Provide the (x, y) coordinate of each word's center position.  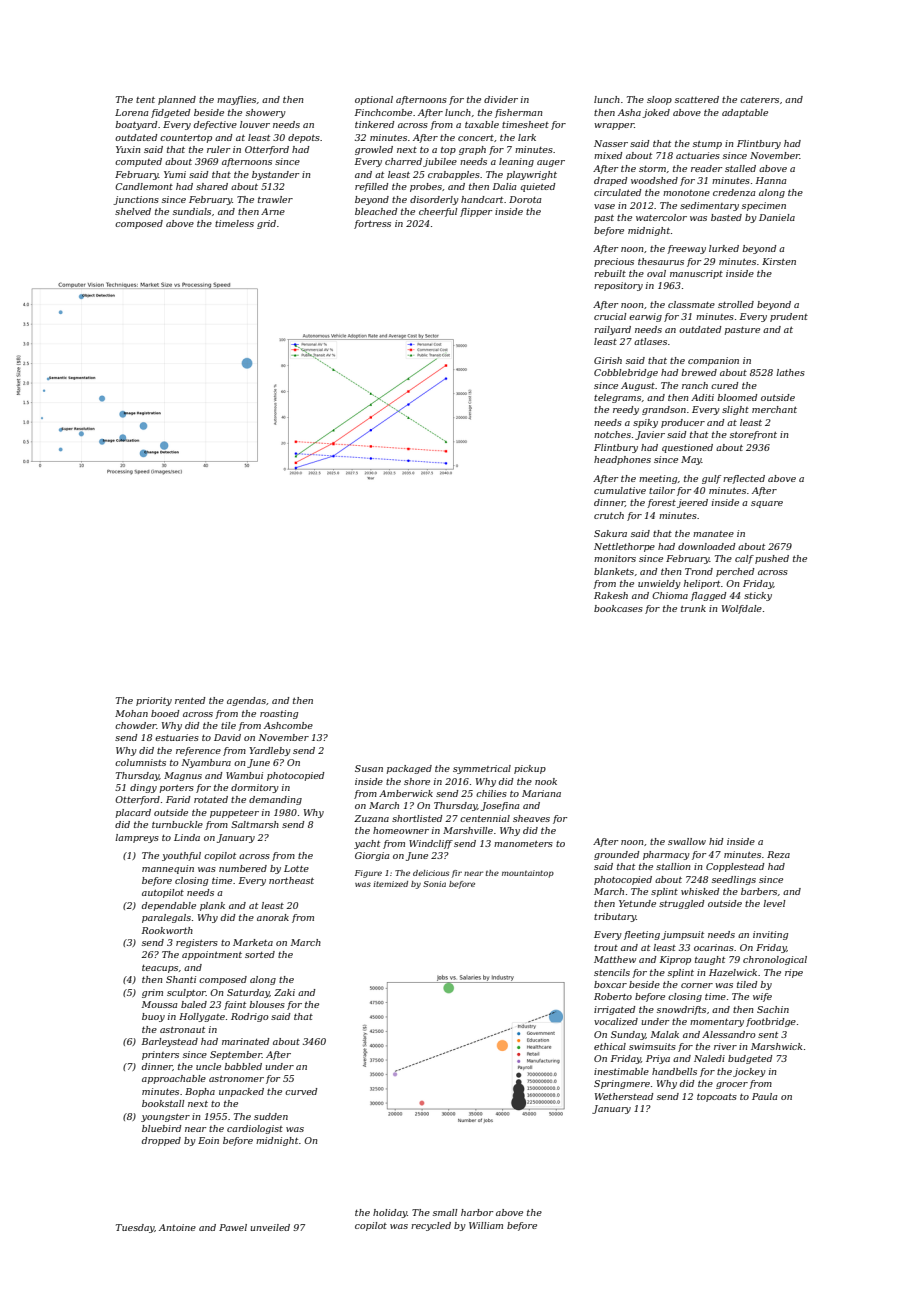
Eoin (208, 1140)
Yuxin (128, 149)
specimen (764, 206)
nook (546, 781)
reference (198, 751)
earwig (645, 317)
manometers (523, 844)
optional (374, 100)
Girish (608, 360)
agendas (246, 701)
